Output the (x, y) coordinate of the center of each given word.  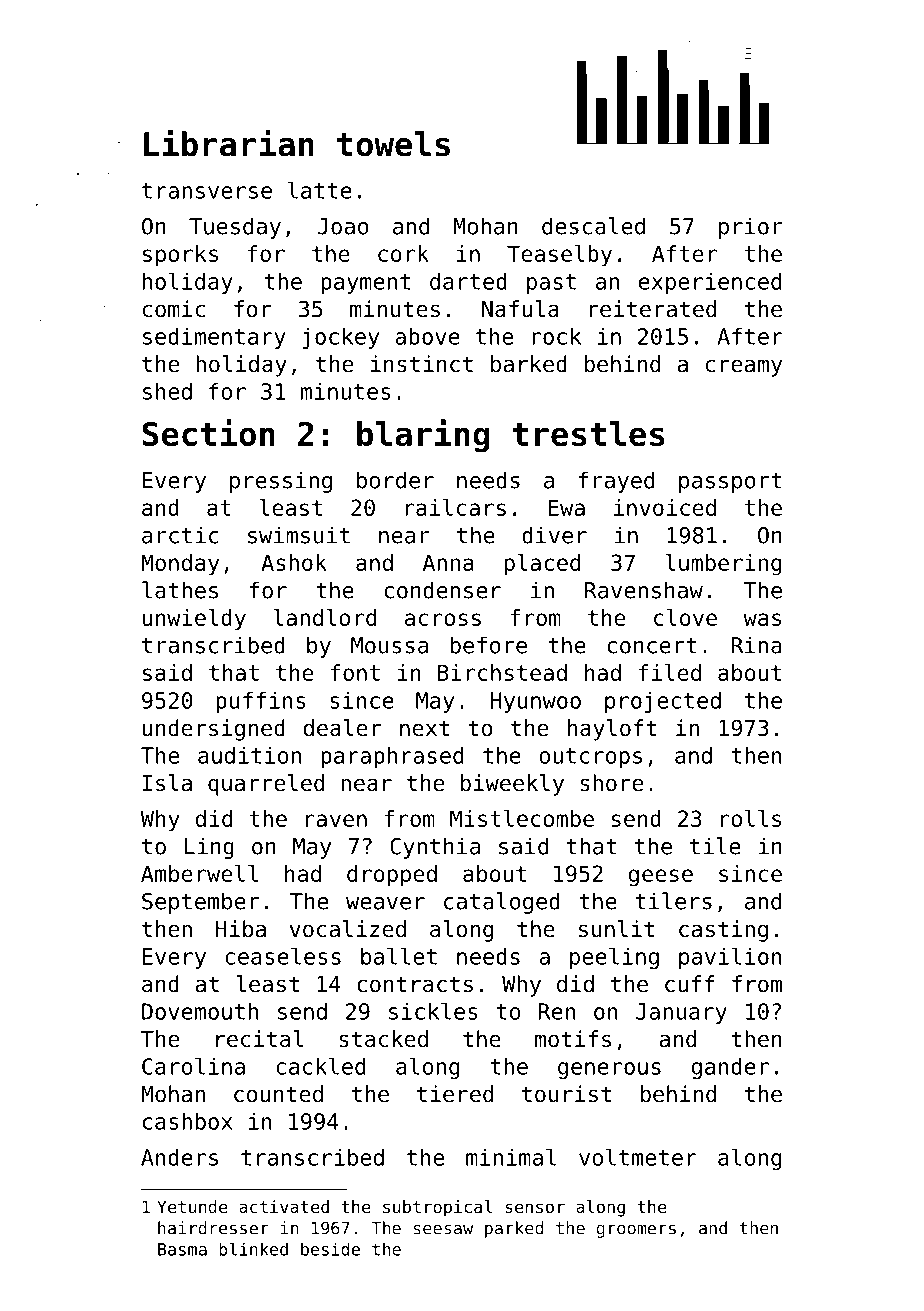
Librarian (229, 143)
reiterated (652, 309)
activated (284, 1206)
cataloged (502, 903)
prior (751, 228)
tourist (566, 1094)
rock (556, 336)
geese (661, 878)
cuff (690, 984)
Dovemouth (200, 1011)
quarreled (266, 785)
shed (167, 391)
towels (393, 144)
